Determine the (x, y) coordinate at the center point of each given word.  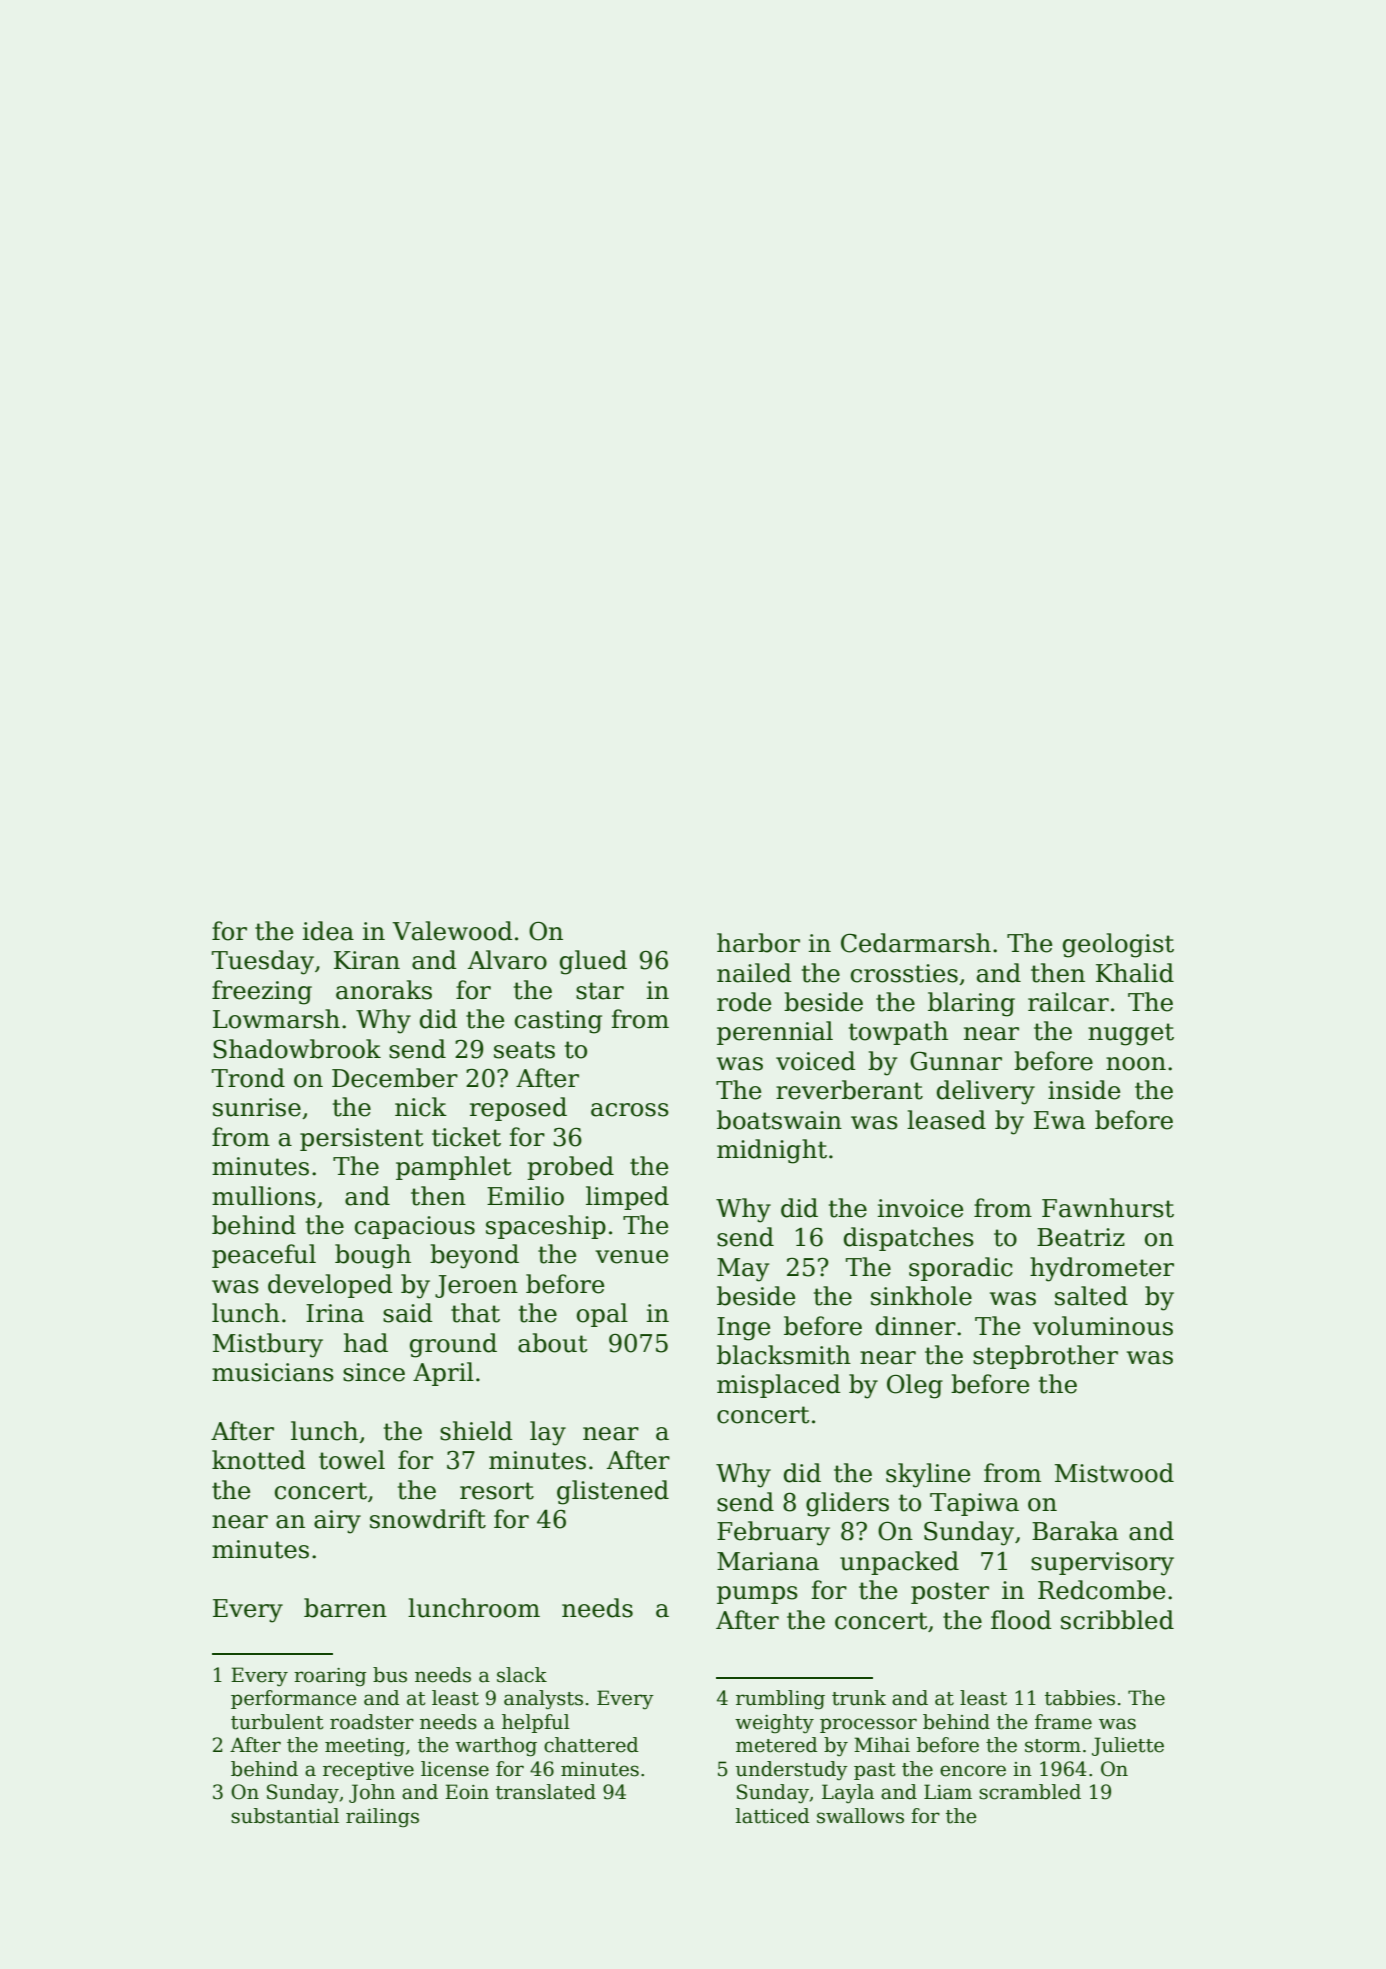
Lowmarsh (276, 1019)
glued (593, 962)
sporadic (961, 1269)
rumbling (780, 1700)
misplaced (779, 1386)
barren (345, 1608)
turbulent (277, 1722)
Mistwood (1114, 1473)
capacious (415, 1227)
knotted (259, 1460)
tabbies (1080, 1698)
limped (627, 1198)
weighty (774, 1724)
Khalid (1135, 973)
